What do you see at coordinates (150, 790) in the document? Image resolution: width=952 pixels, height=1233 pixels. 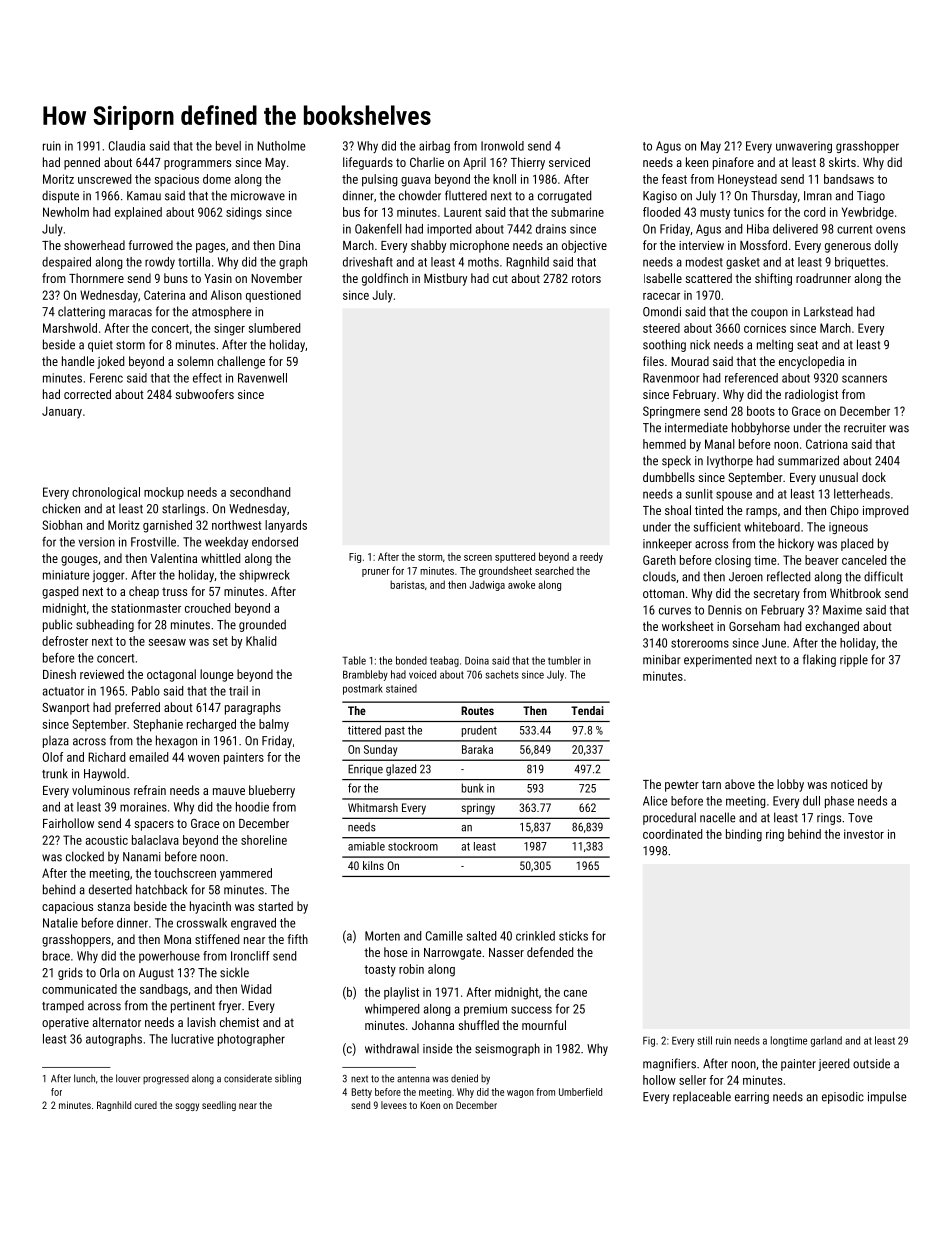 I see `refrain` at bounding box center [150, 790].
